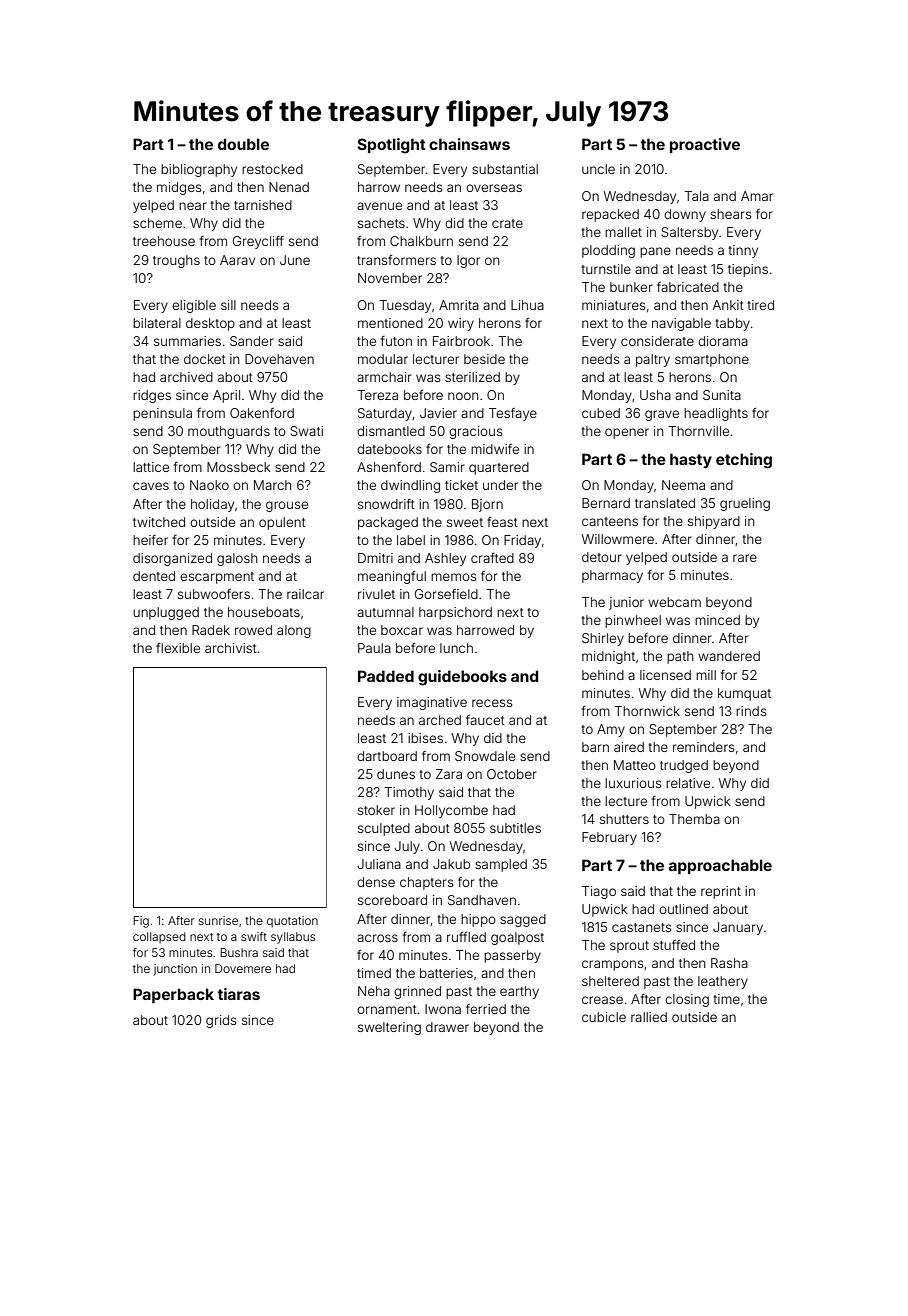 The width and height of the document is (908, 1316). What do you see at coordinates (221, 1021) in the document?
I see `grids` at bounding box center [221, 1021].
